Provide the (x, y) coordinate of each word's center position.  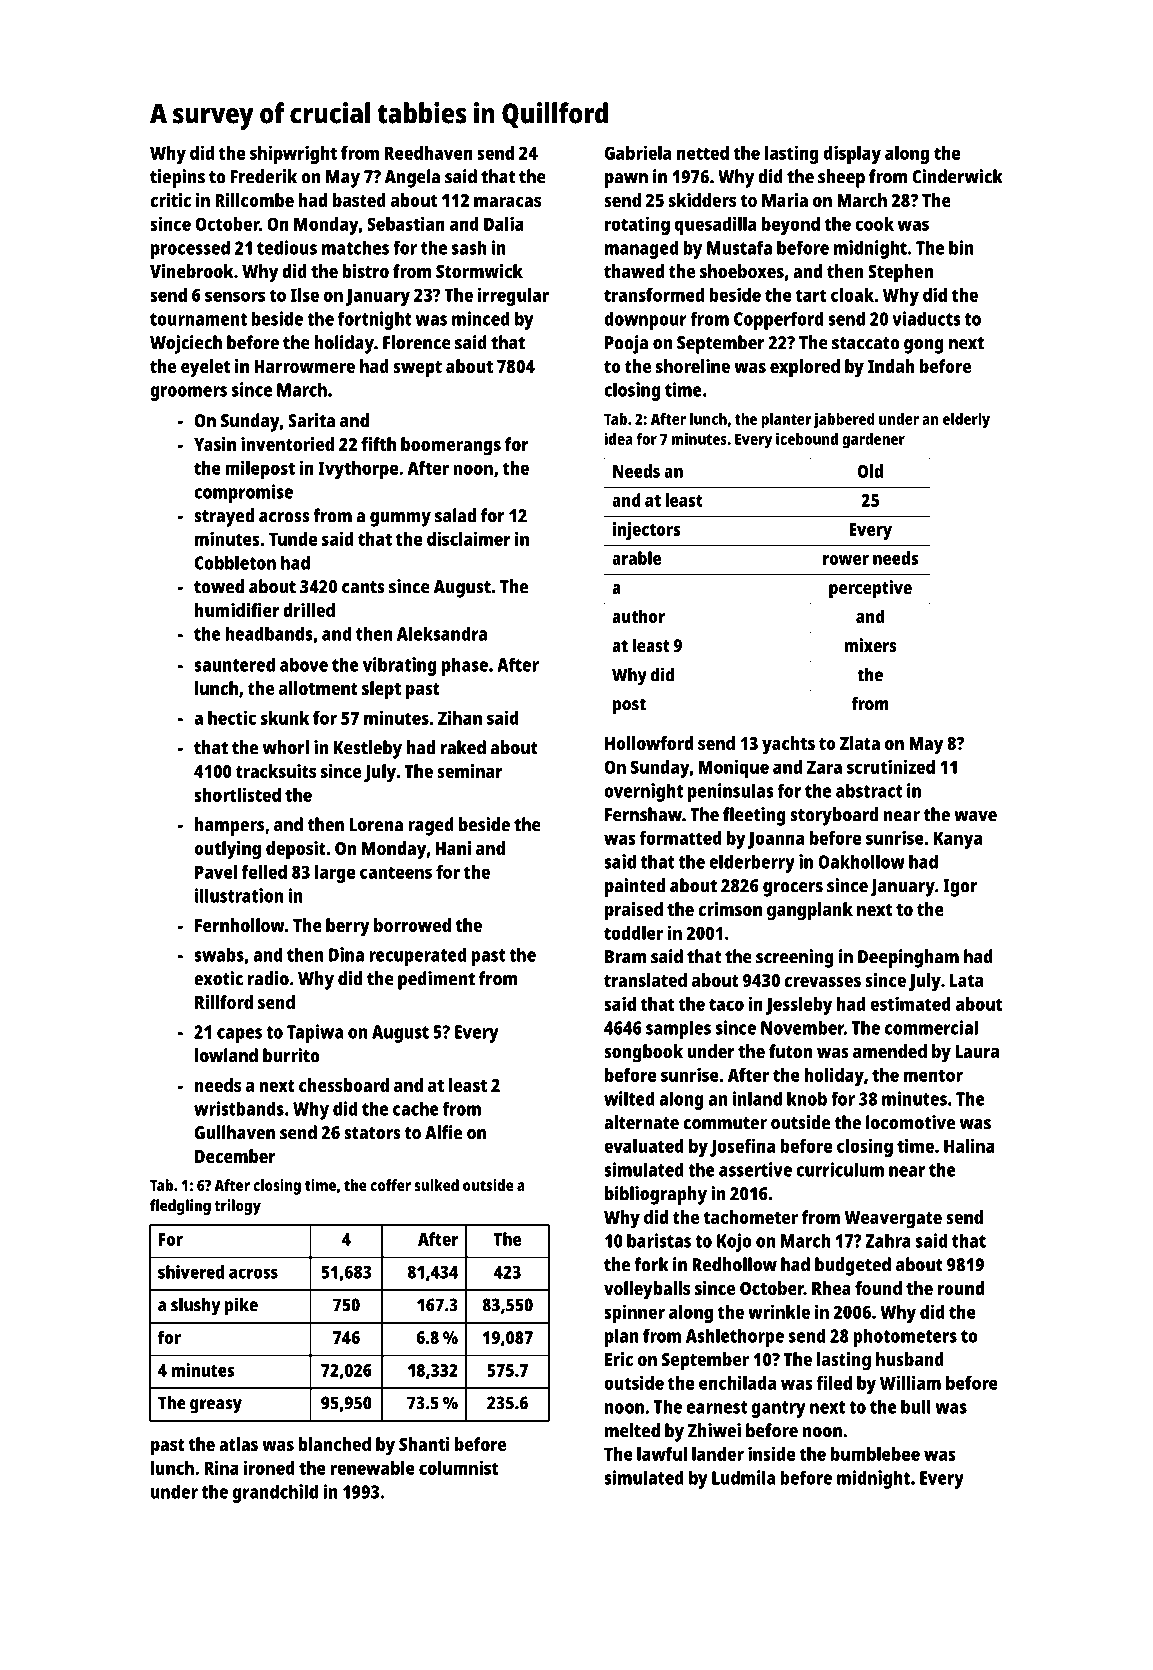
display (852, 154)
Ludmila (743, 1477)
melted (632, 1430)
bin (961, 247)
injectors (647, 531)
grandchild (275, 1493)
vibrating (399, 666)
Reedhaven (429, 153)
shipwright (293, 154)
